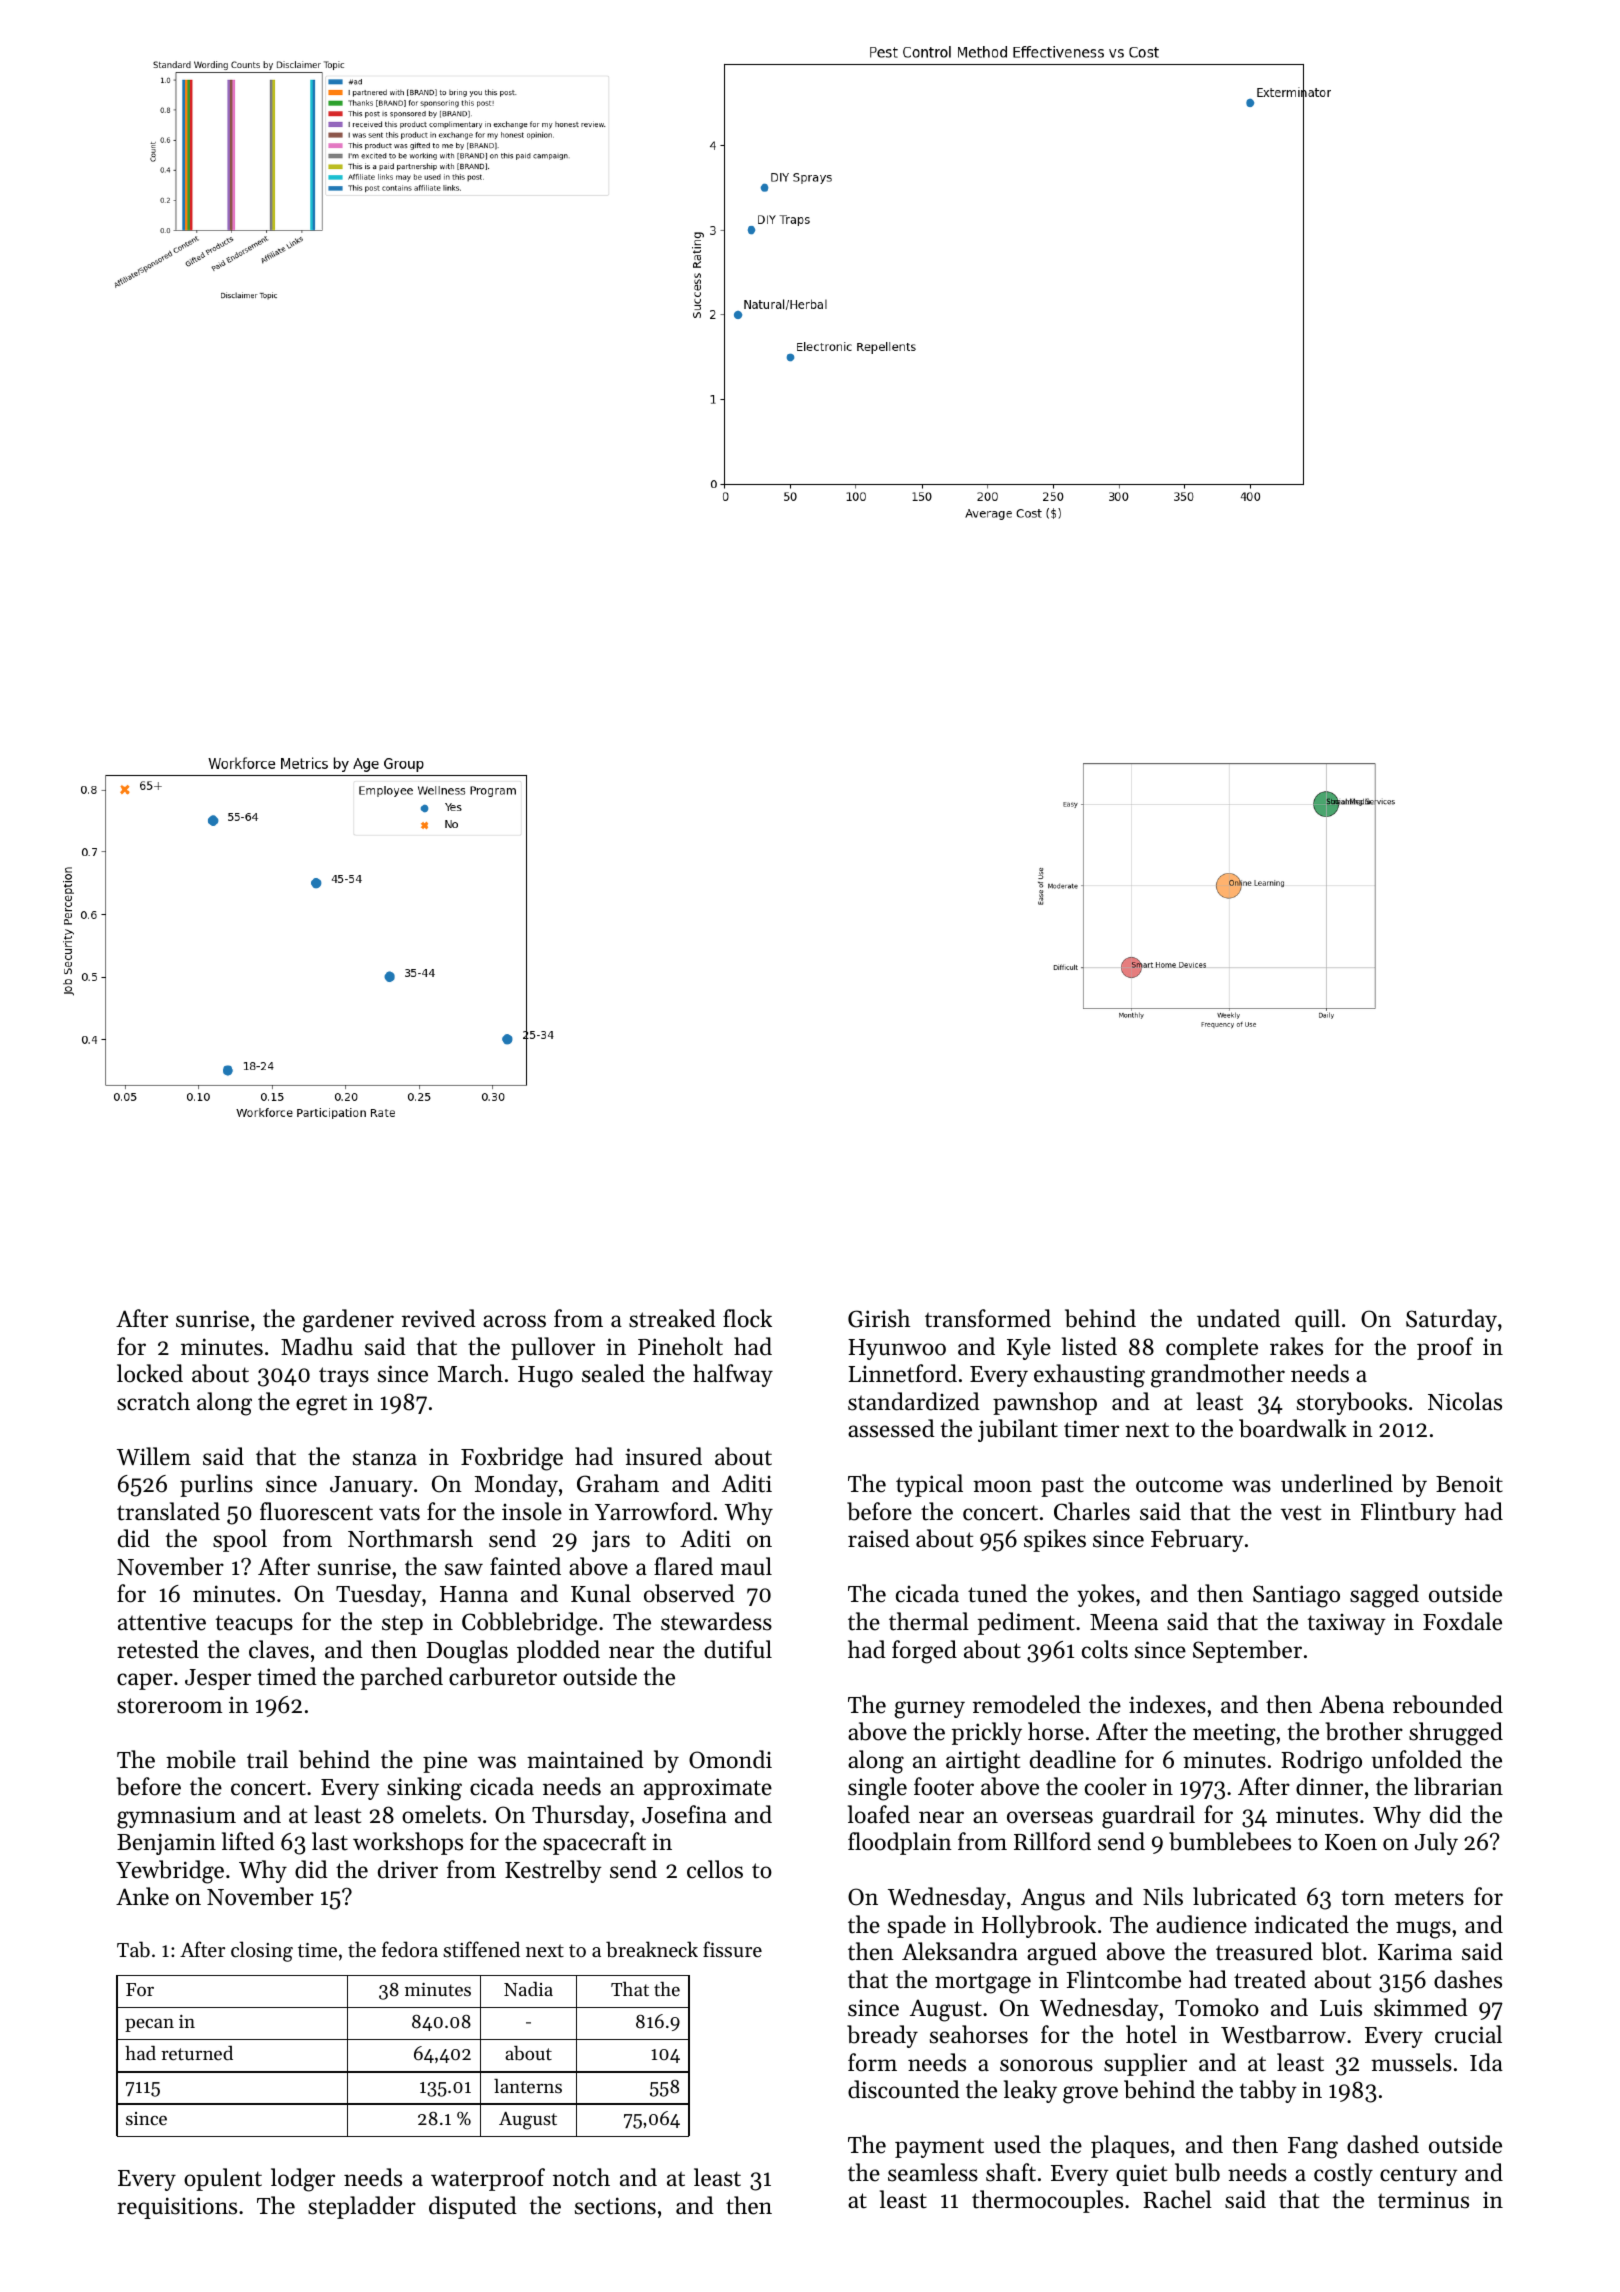  What do you see at coordinates (408, 1869) in the image?
I see `driver` at bounding box center [408, 1869].
